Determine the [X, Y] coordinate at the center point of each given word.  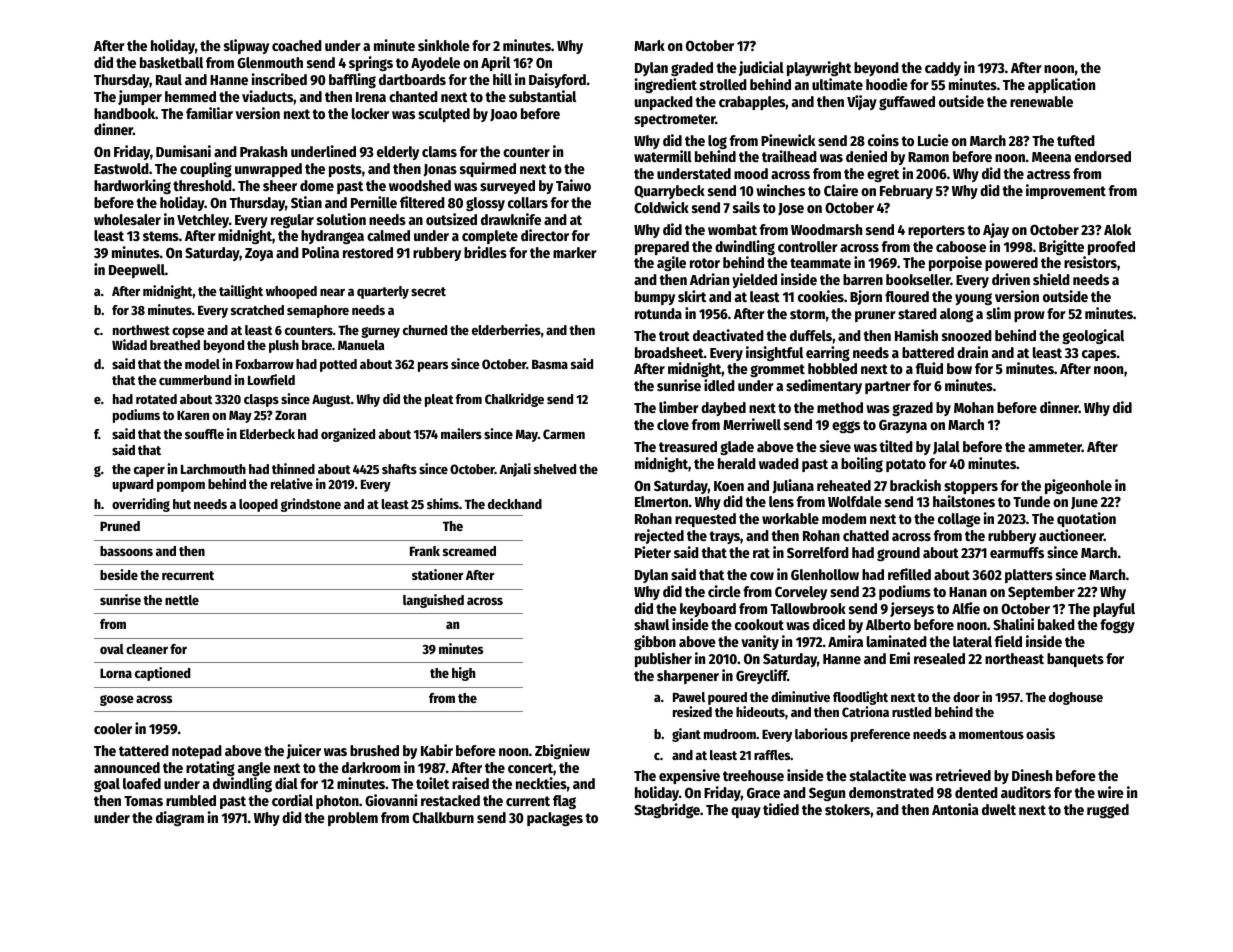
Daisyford [557, 80]
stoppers [971, 487]
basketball [171, 62]
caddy [943, 69]
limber [679, 407]
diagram [180, 818]
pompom [181, 487]
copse [188, 333]
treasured [688, 446]
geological [1093, 336]
